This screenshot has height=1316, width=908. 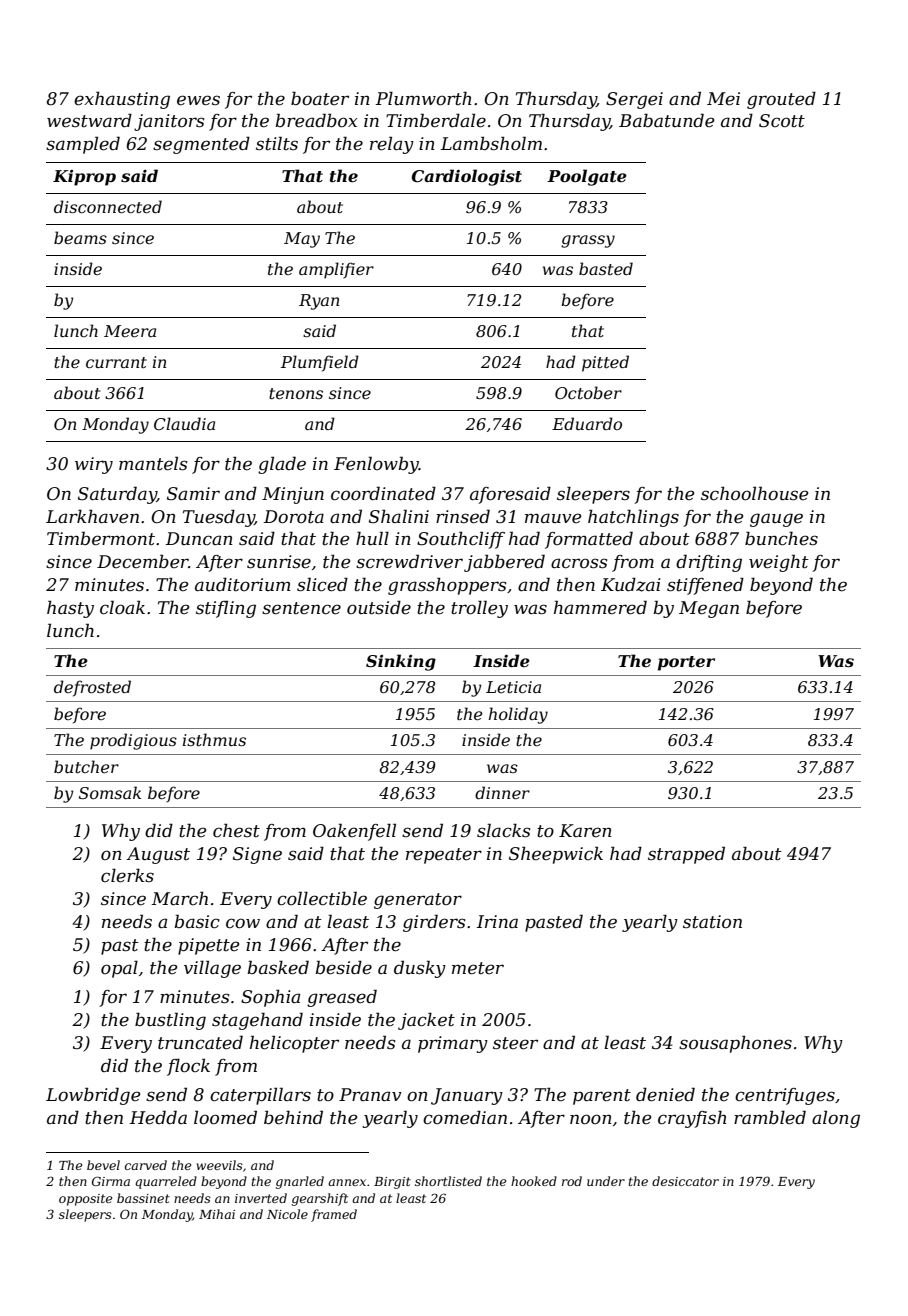 I want to click on pitted, so click(x=605, y=363).
